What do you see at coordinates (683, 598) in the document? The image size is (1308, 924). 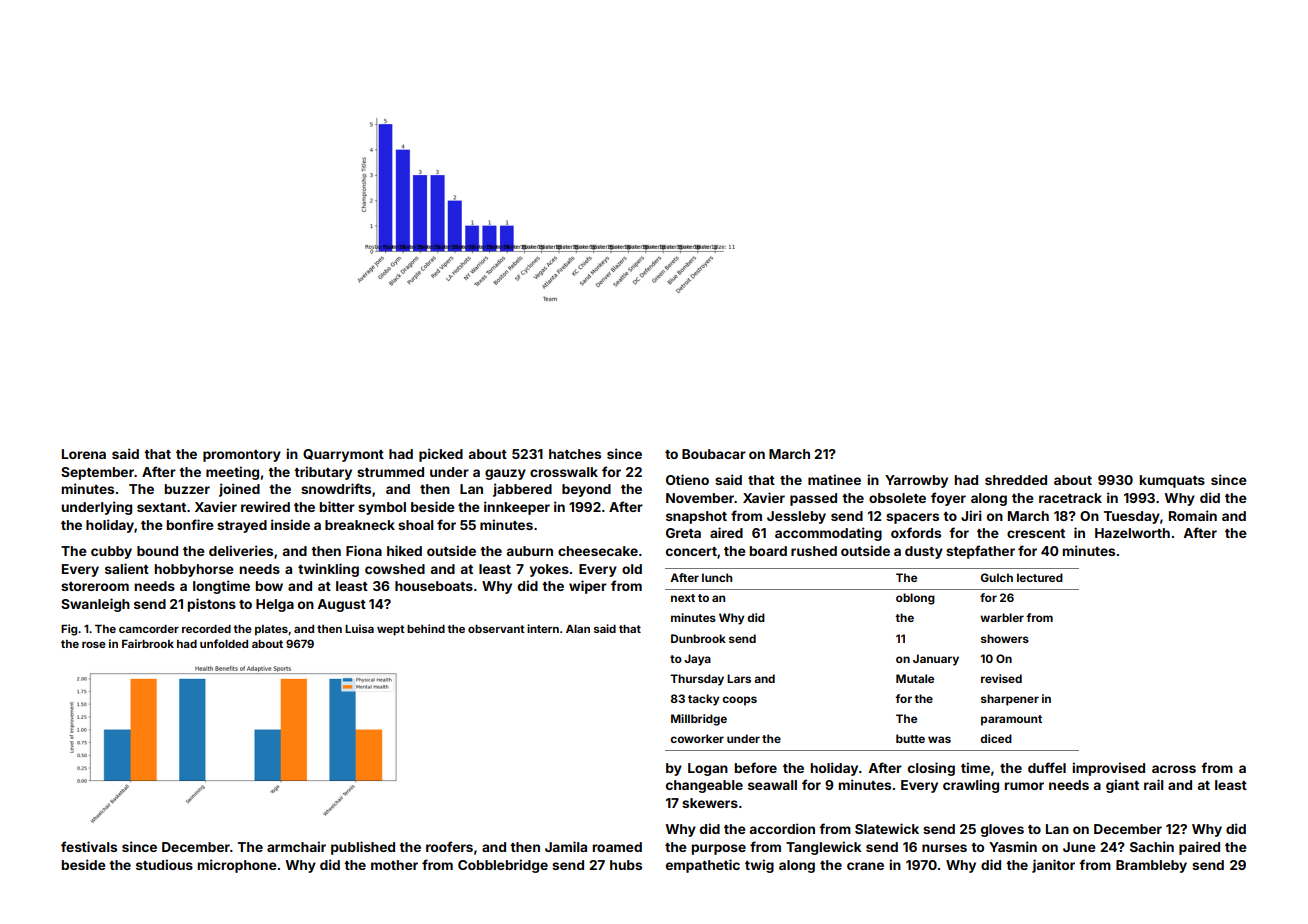 I see `next` at bounding box center [683, 598].
